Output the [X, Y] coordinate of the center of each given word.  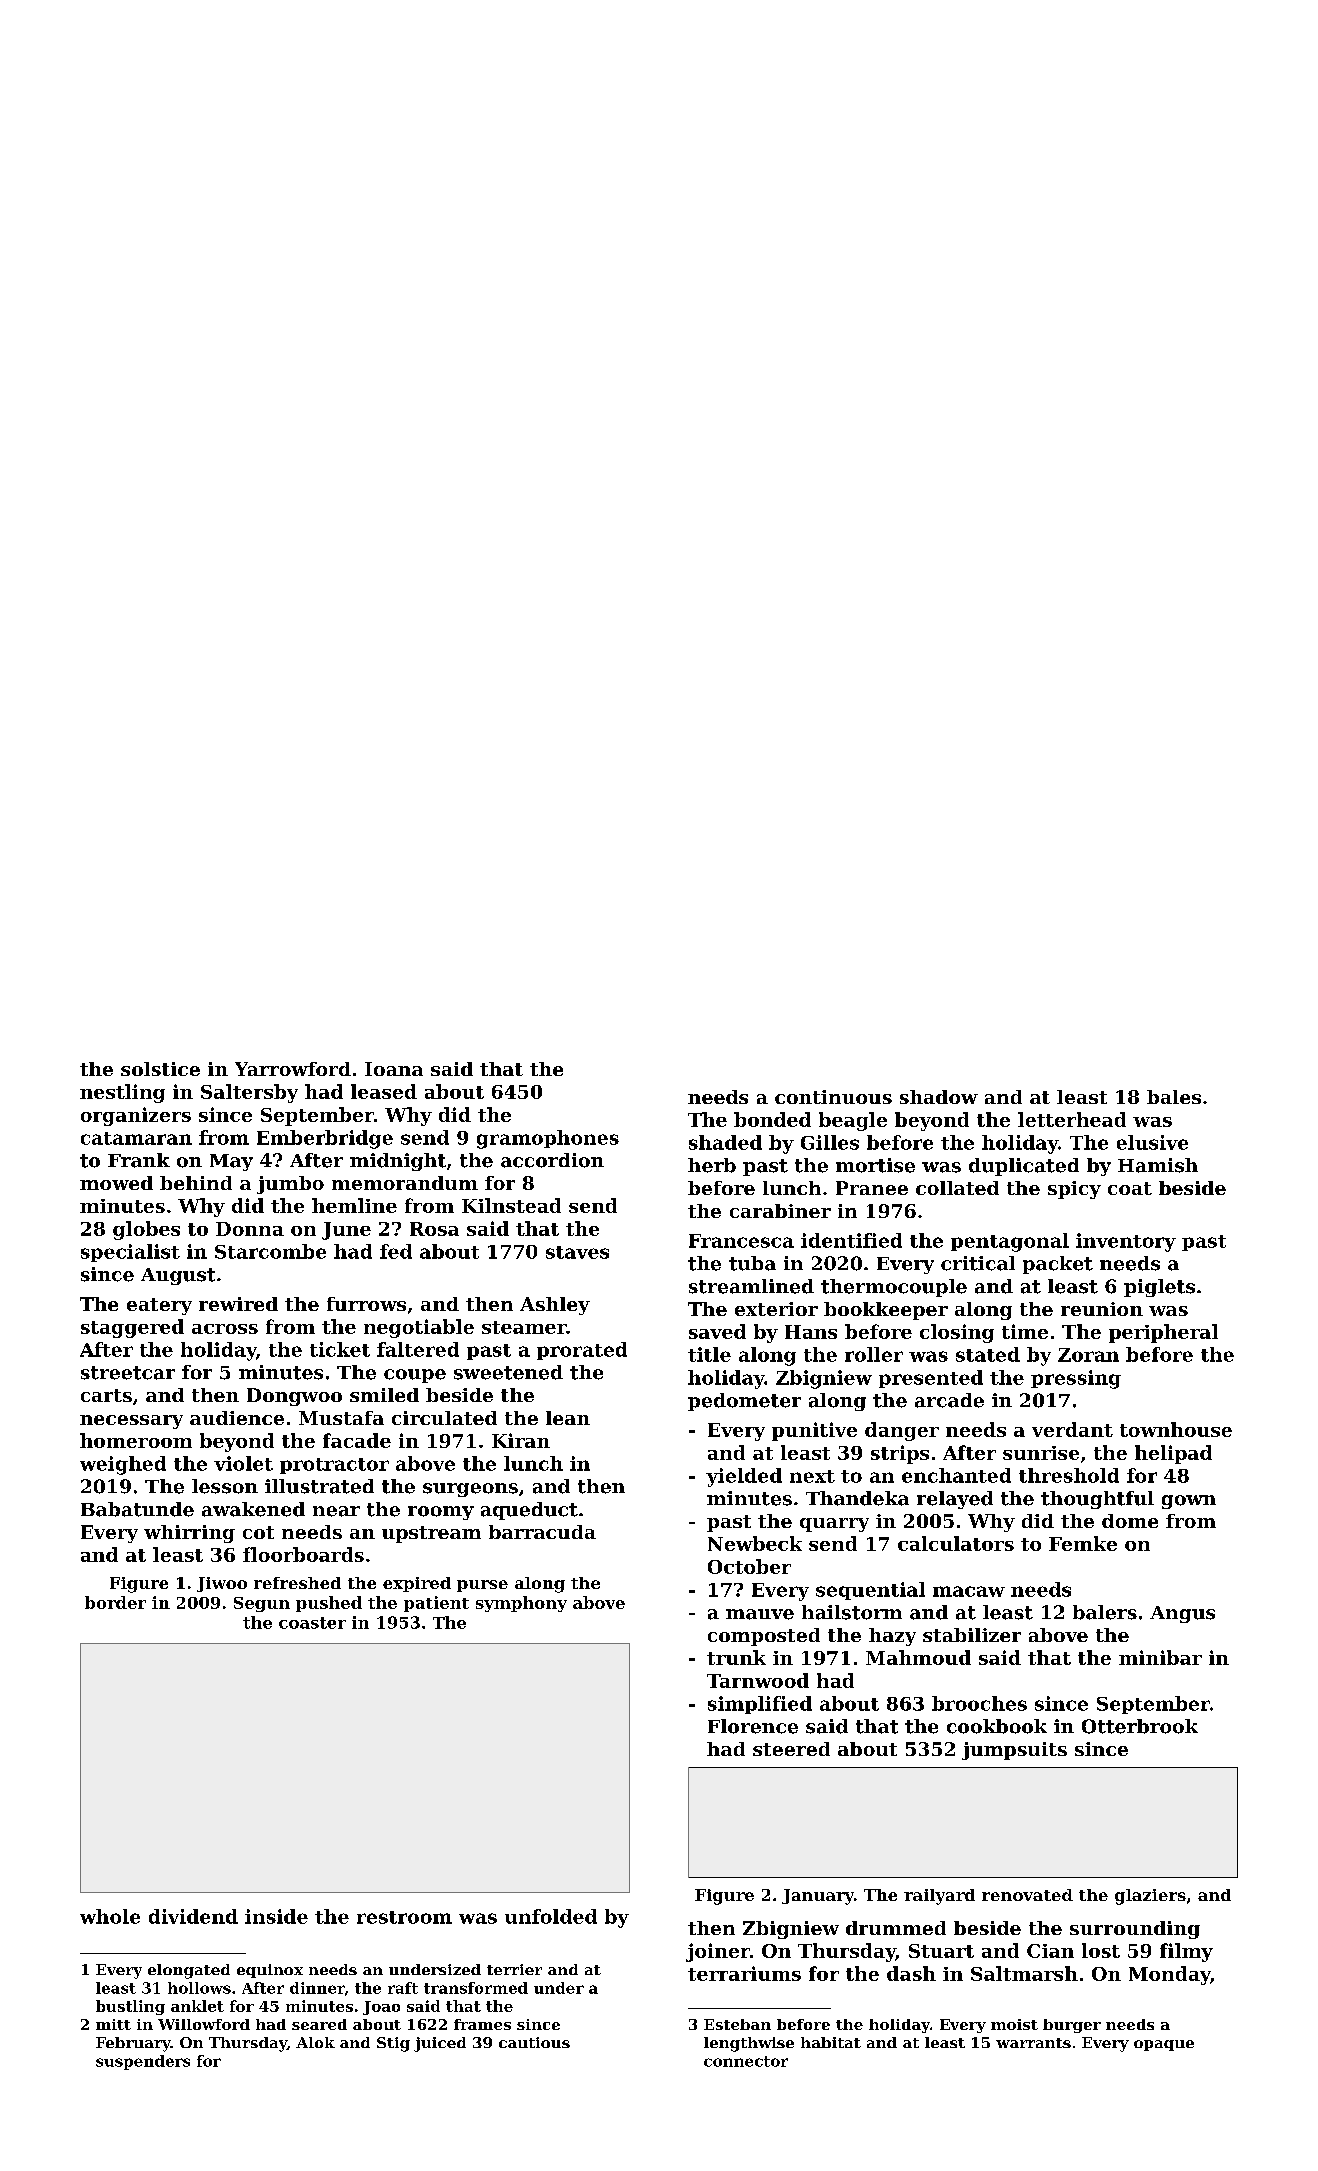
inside [276, 1916]
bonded [772, 1119]
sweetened [508, 1372]
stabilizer [972, 1635]
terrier [514, 1969]
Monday [1170, 1975]
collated [957, 1188]
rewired [238, 1304]
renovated [1027, 1895]
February [133, 2044]
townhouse [1176, 1429]
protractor [334, 1466]
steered [791, 1749]
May [231, 1162]
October [749, 1566]
